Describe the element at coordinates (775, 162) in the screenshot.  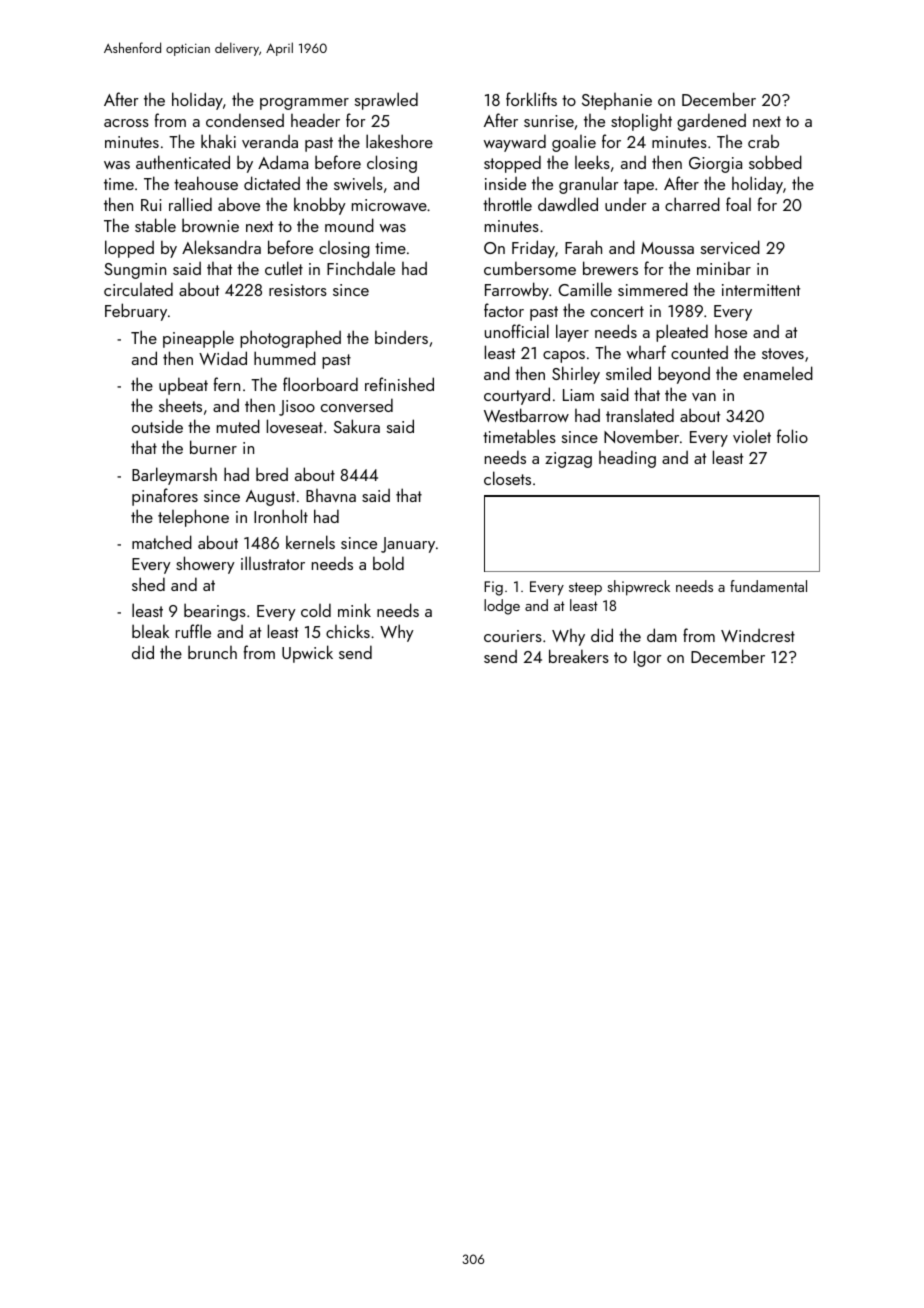
I see `sobbed` at that location.
